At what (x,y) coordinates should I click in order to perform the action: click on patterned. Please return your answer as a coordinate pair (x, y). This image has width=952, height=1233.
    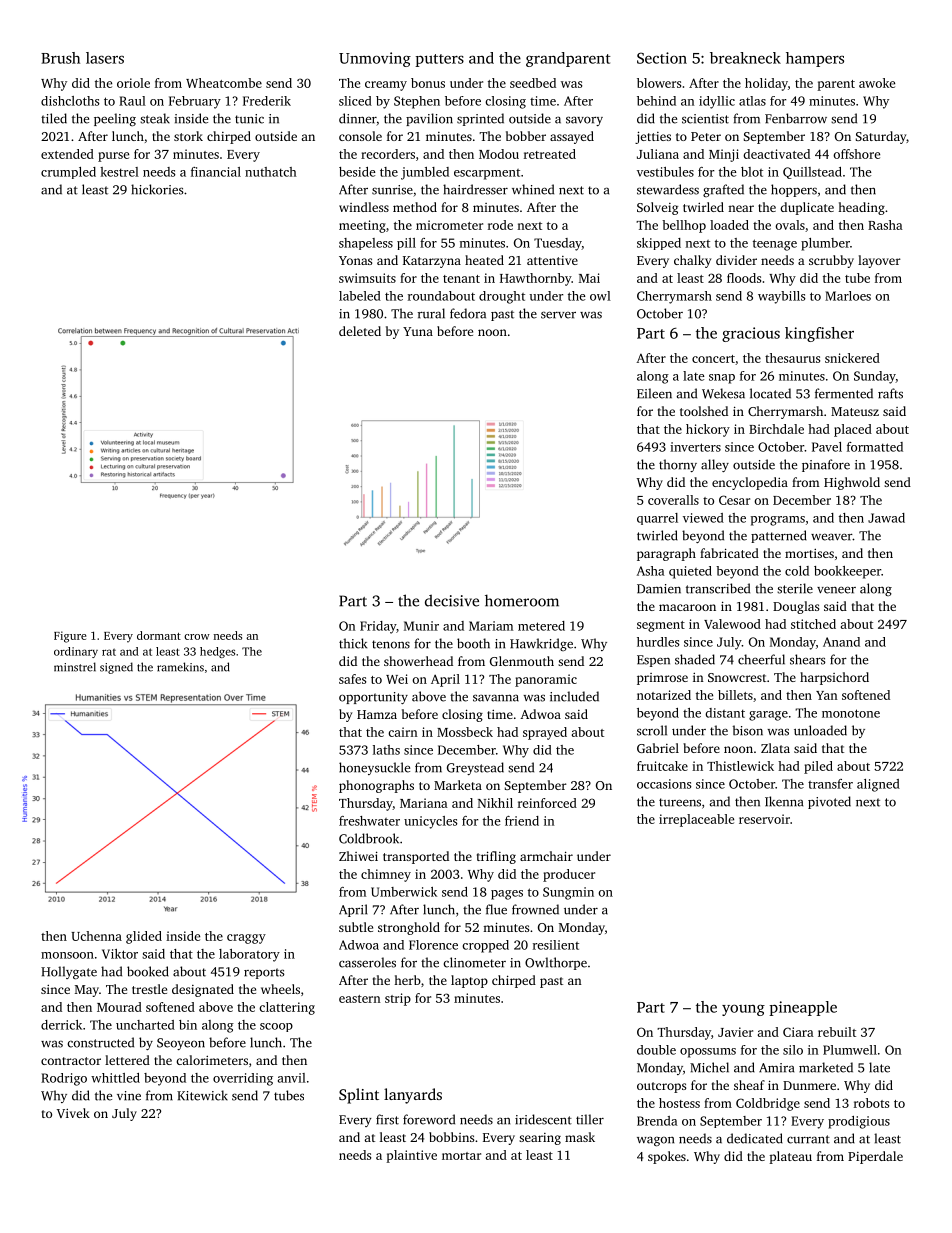
    Looking at the image, I should click on (779, 536).
